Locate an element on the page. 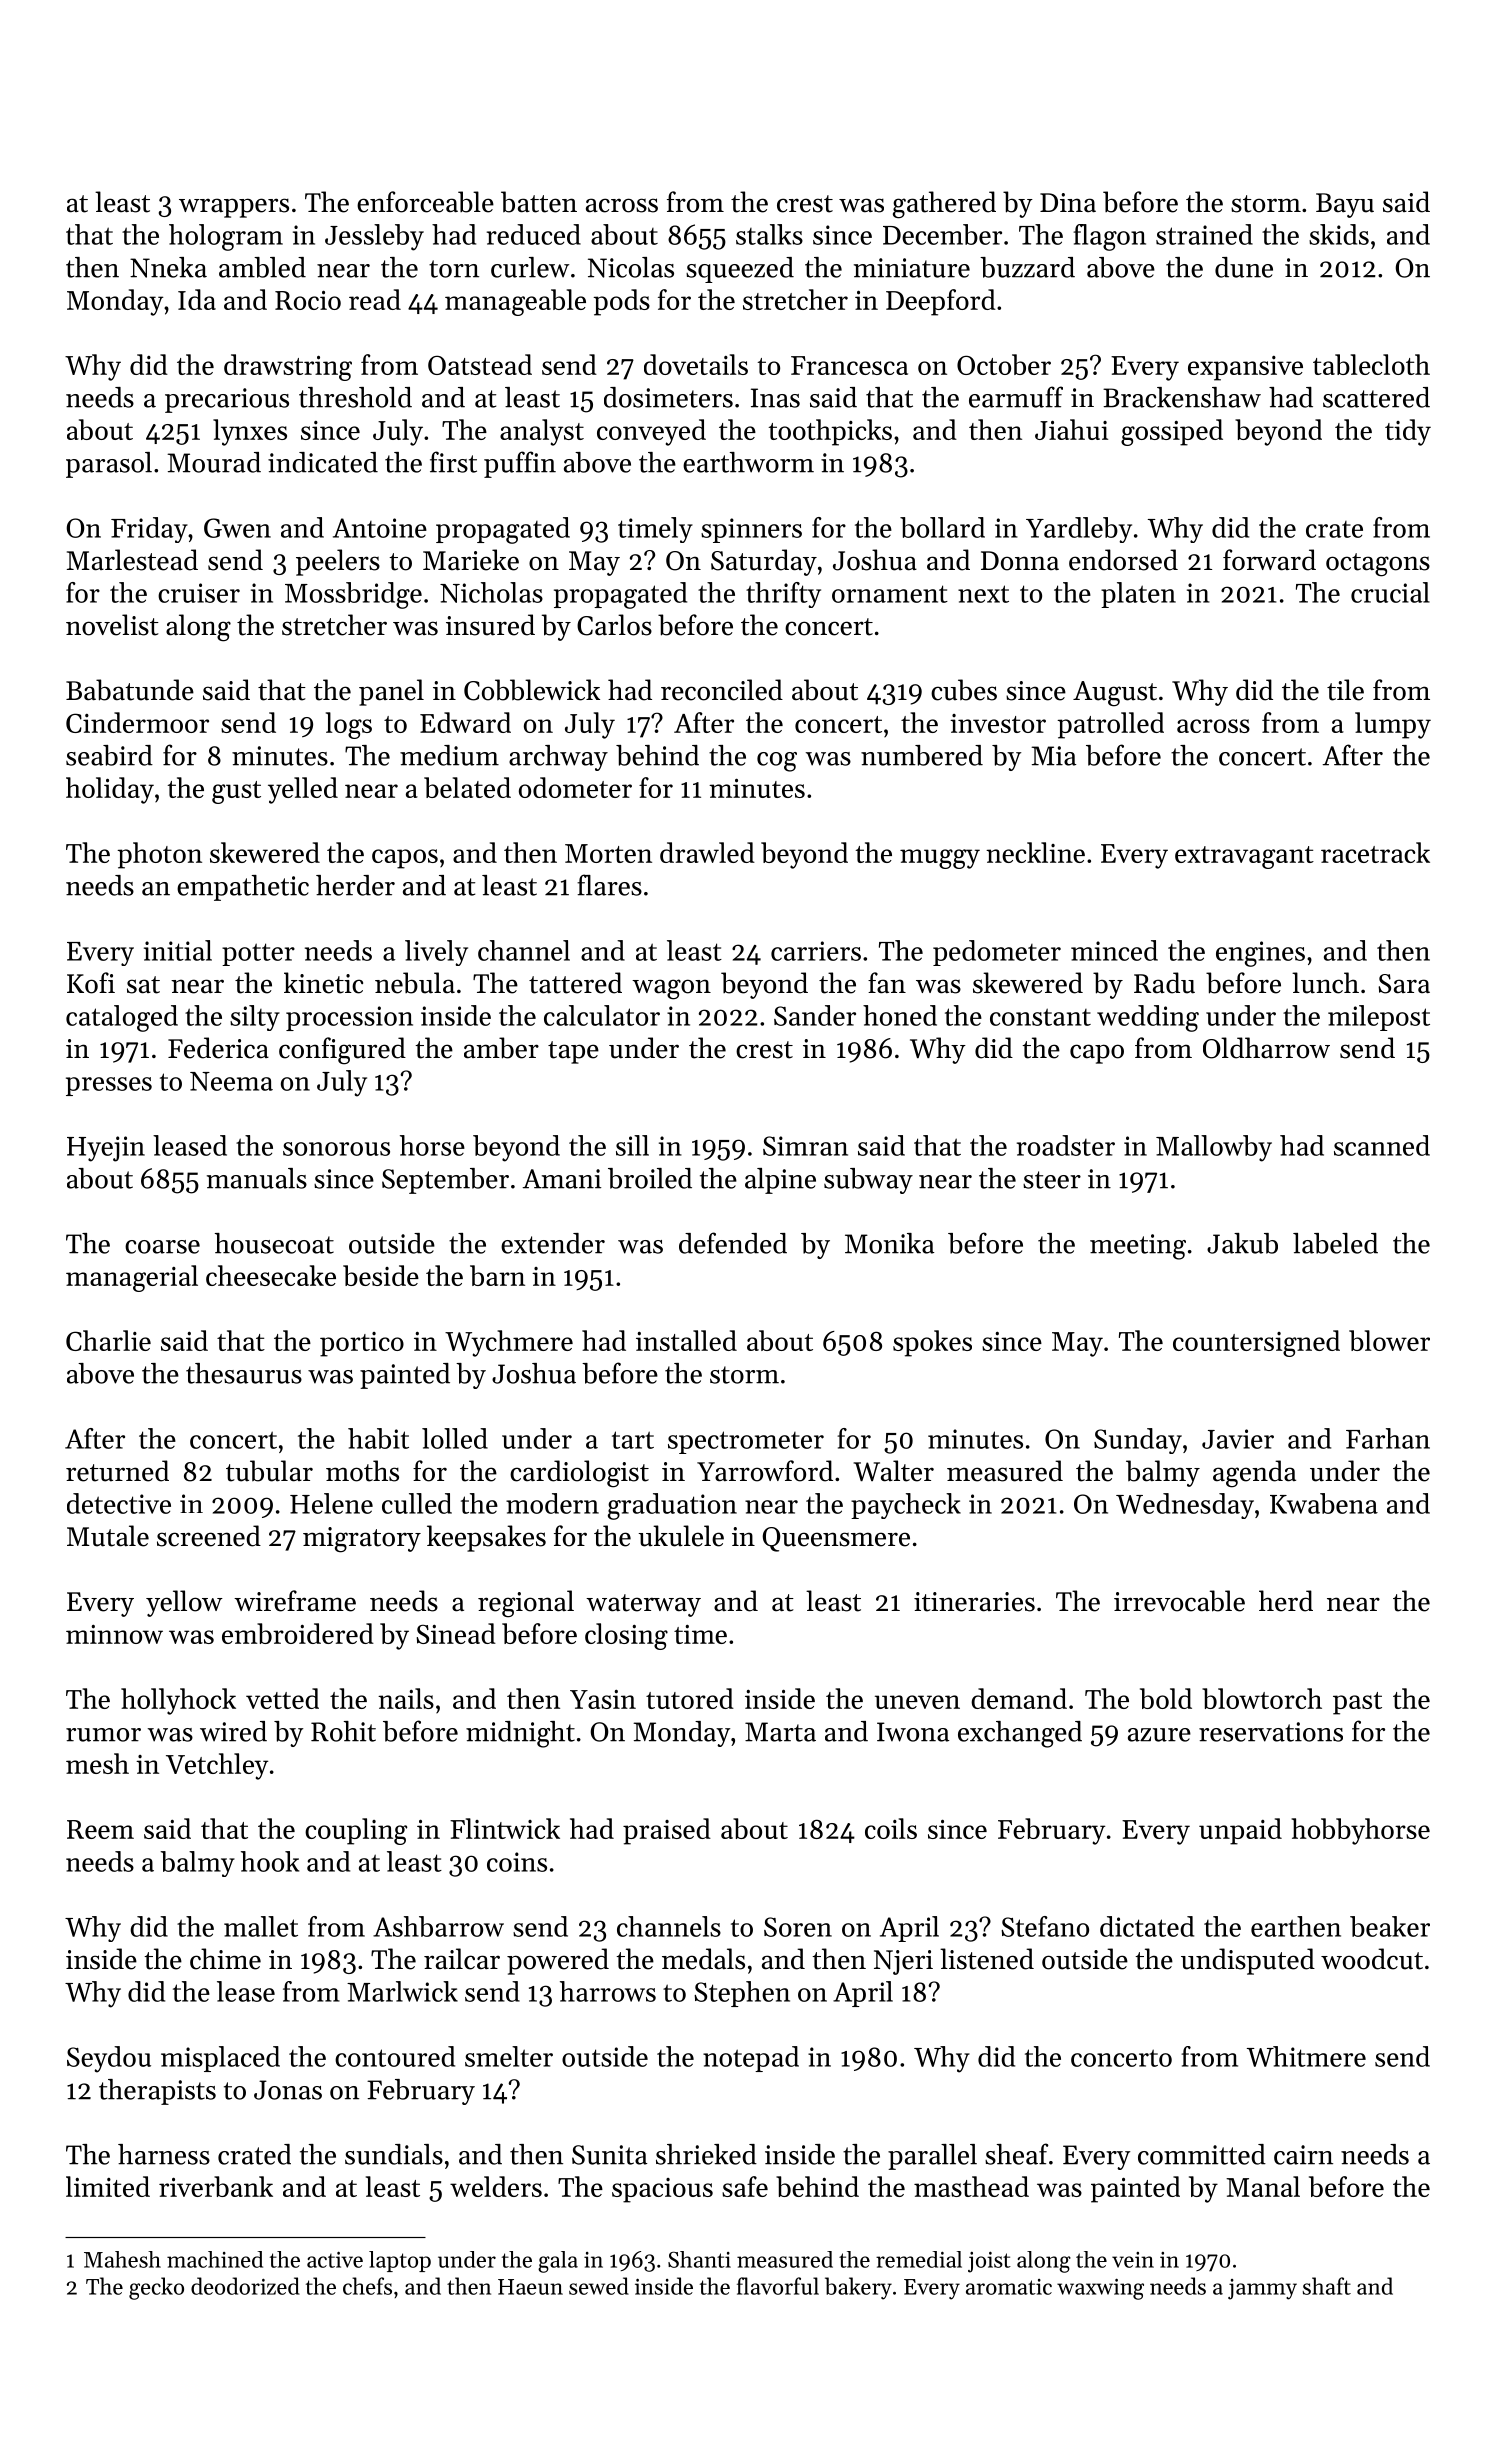  labeled is located at coordinates (1335, 1243).
